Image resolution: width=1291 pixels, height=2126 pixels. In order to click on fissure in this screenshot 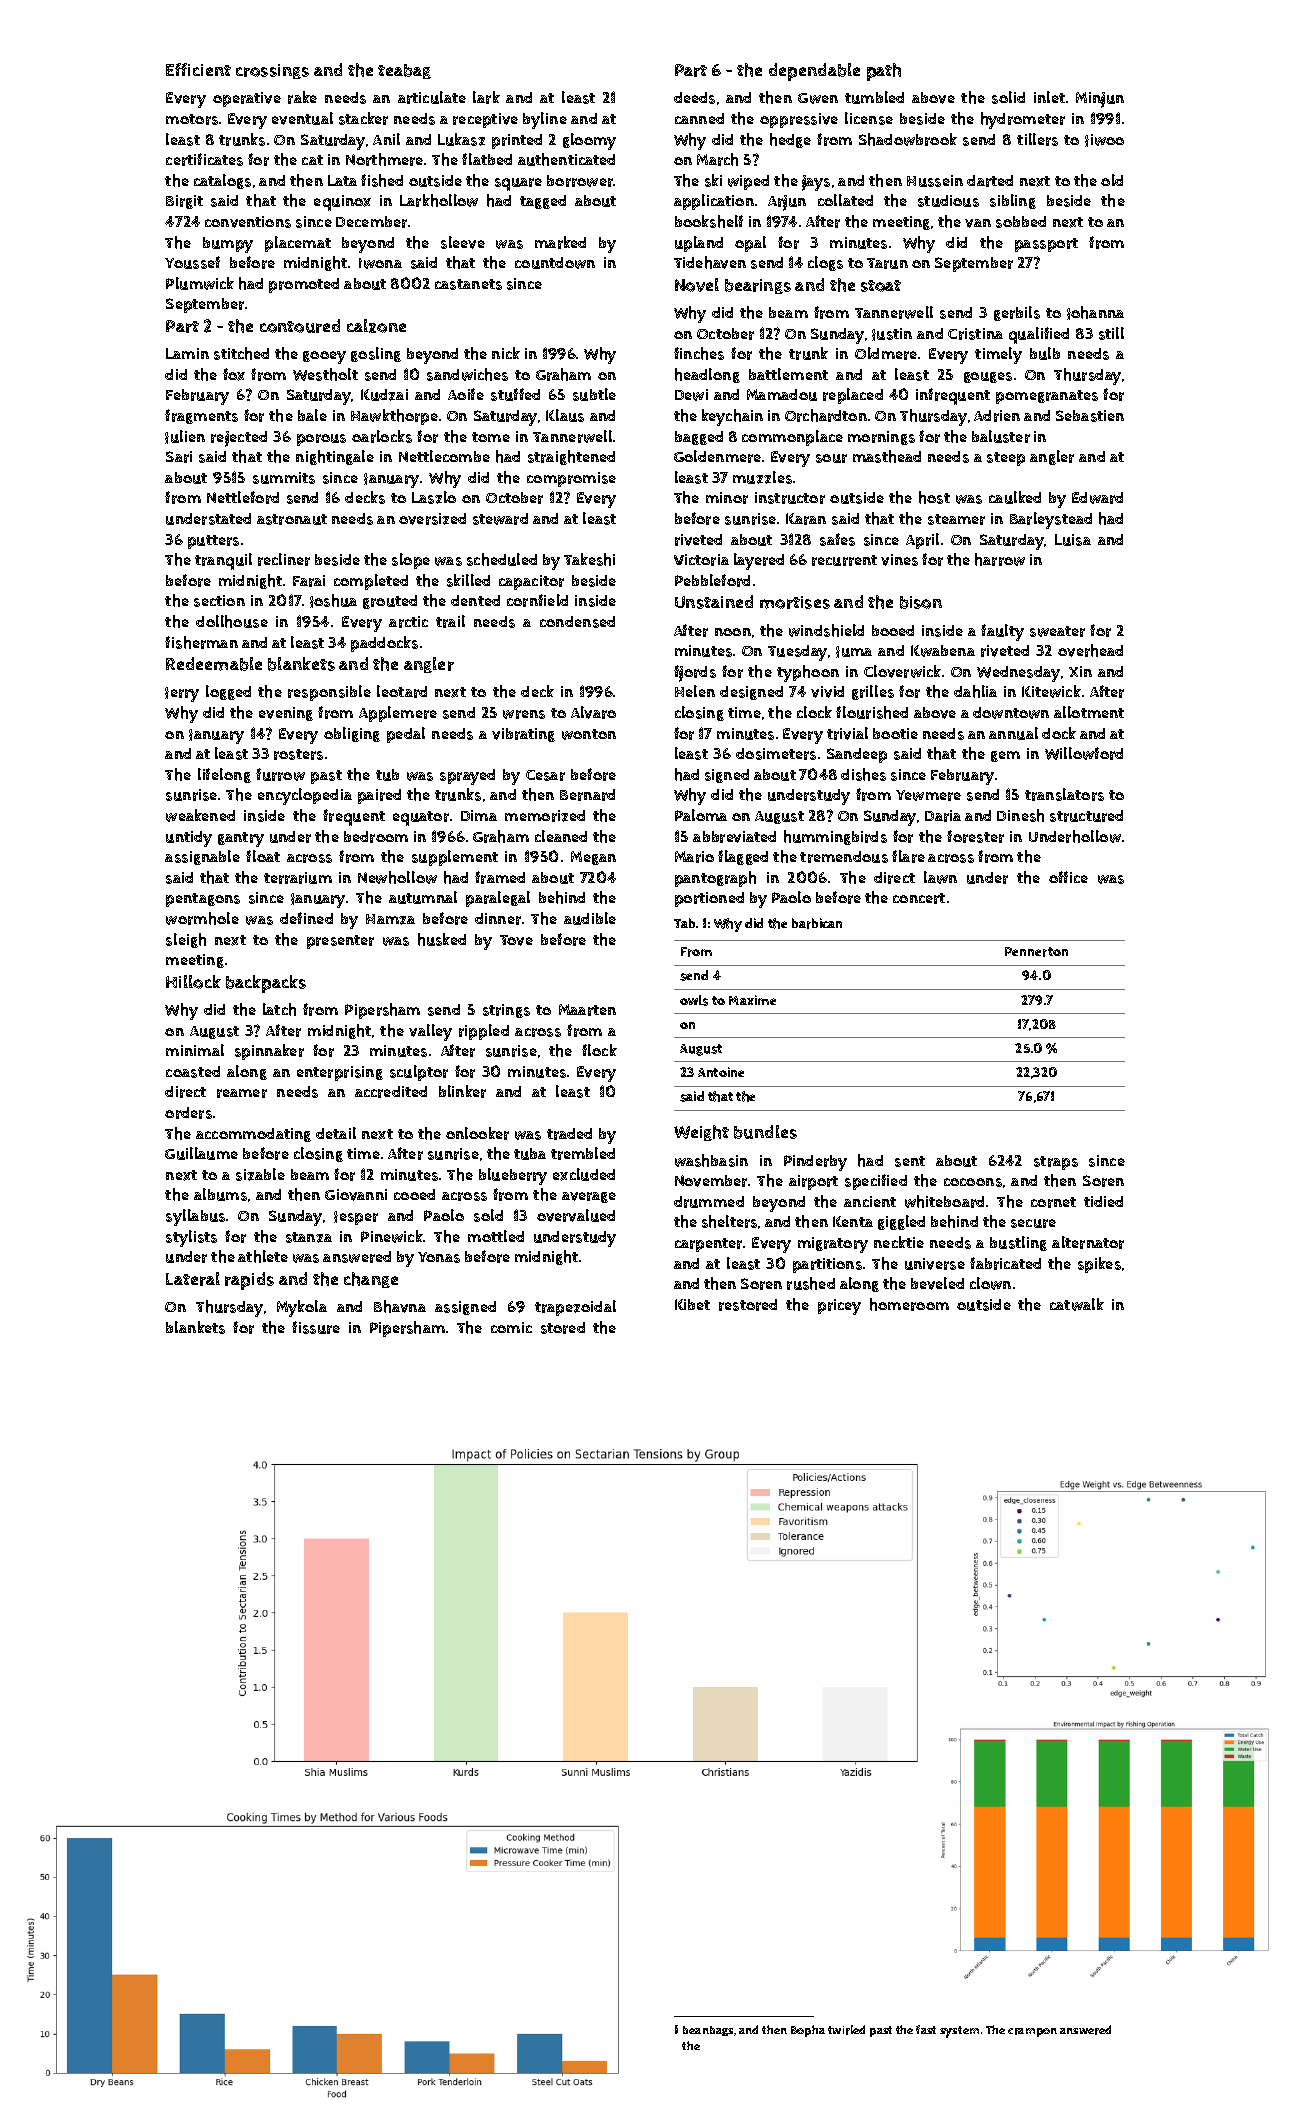, I will do `click(316, 1327)`.
